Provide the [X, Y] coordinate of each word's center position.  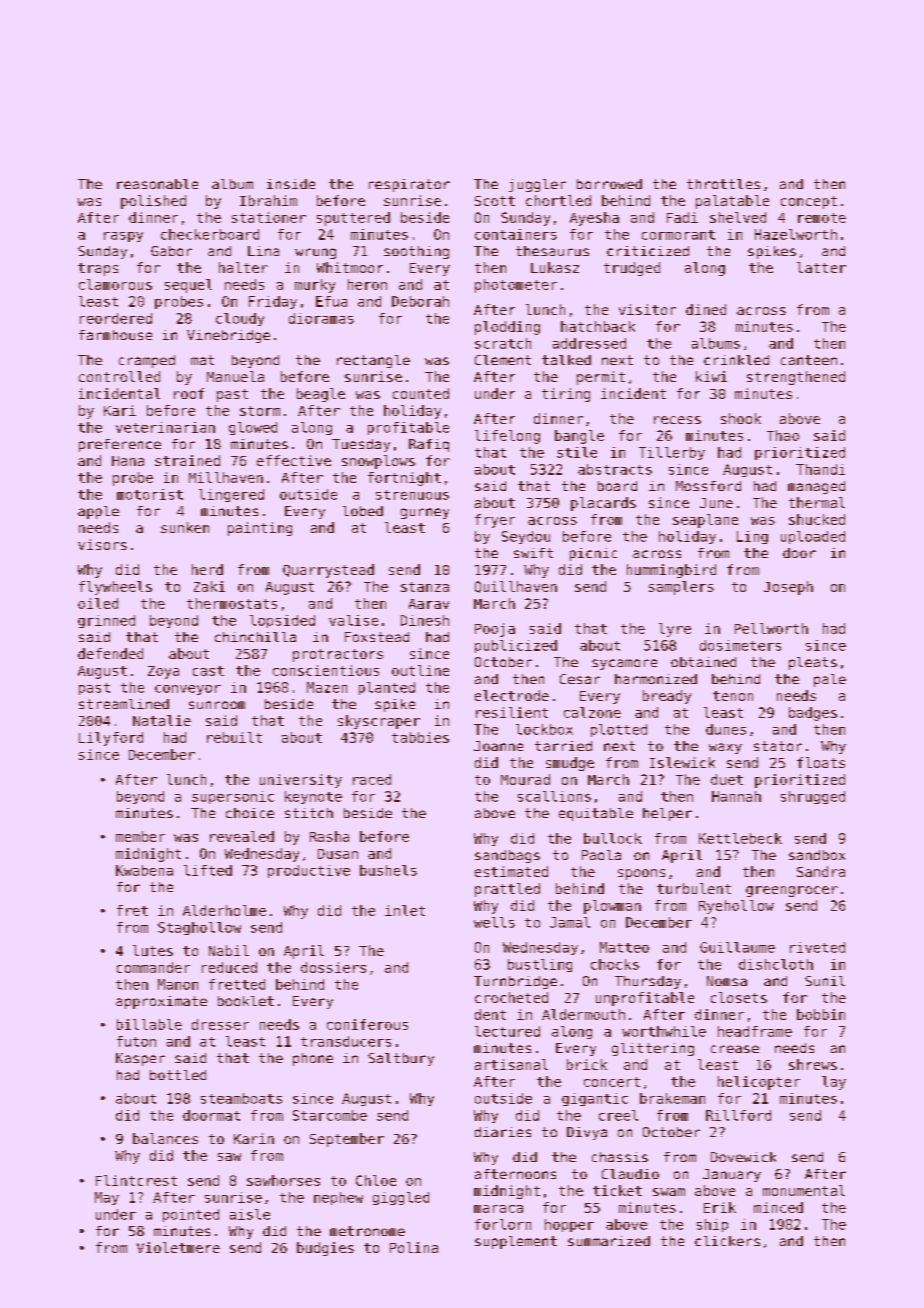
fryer [495, 521]
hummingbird [671, 571]
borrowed [609, 184]
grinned [106, 621]
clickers [727, 1241]
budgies [325, 1249]
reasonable [157, 184]
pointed [191, 1215]
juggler [537, 185]
